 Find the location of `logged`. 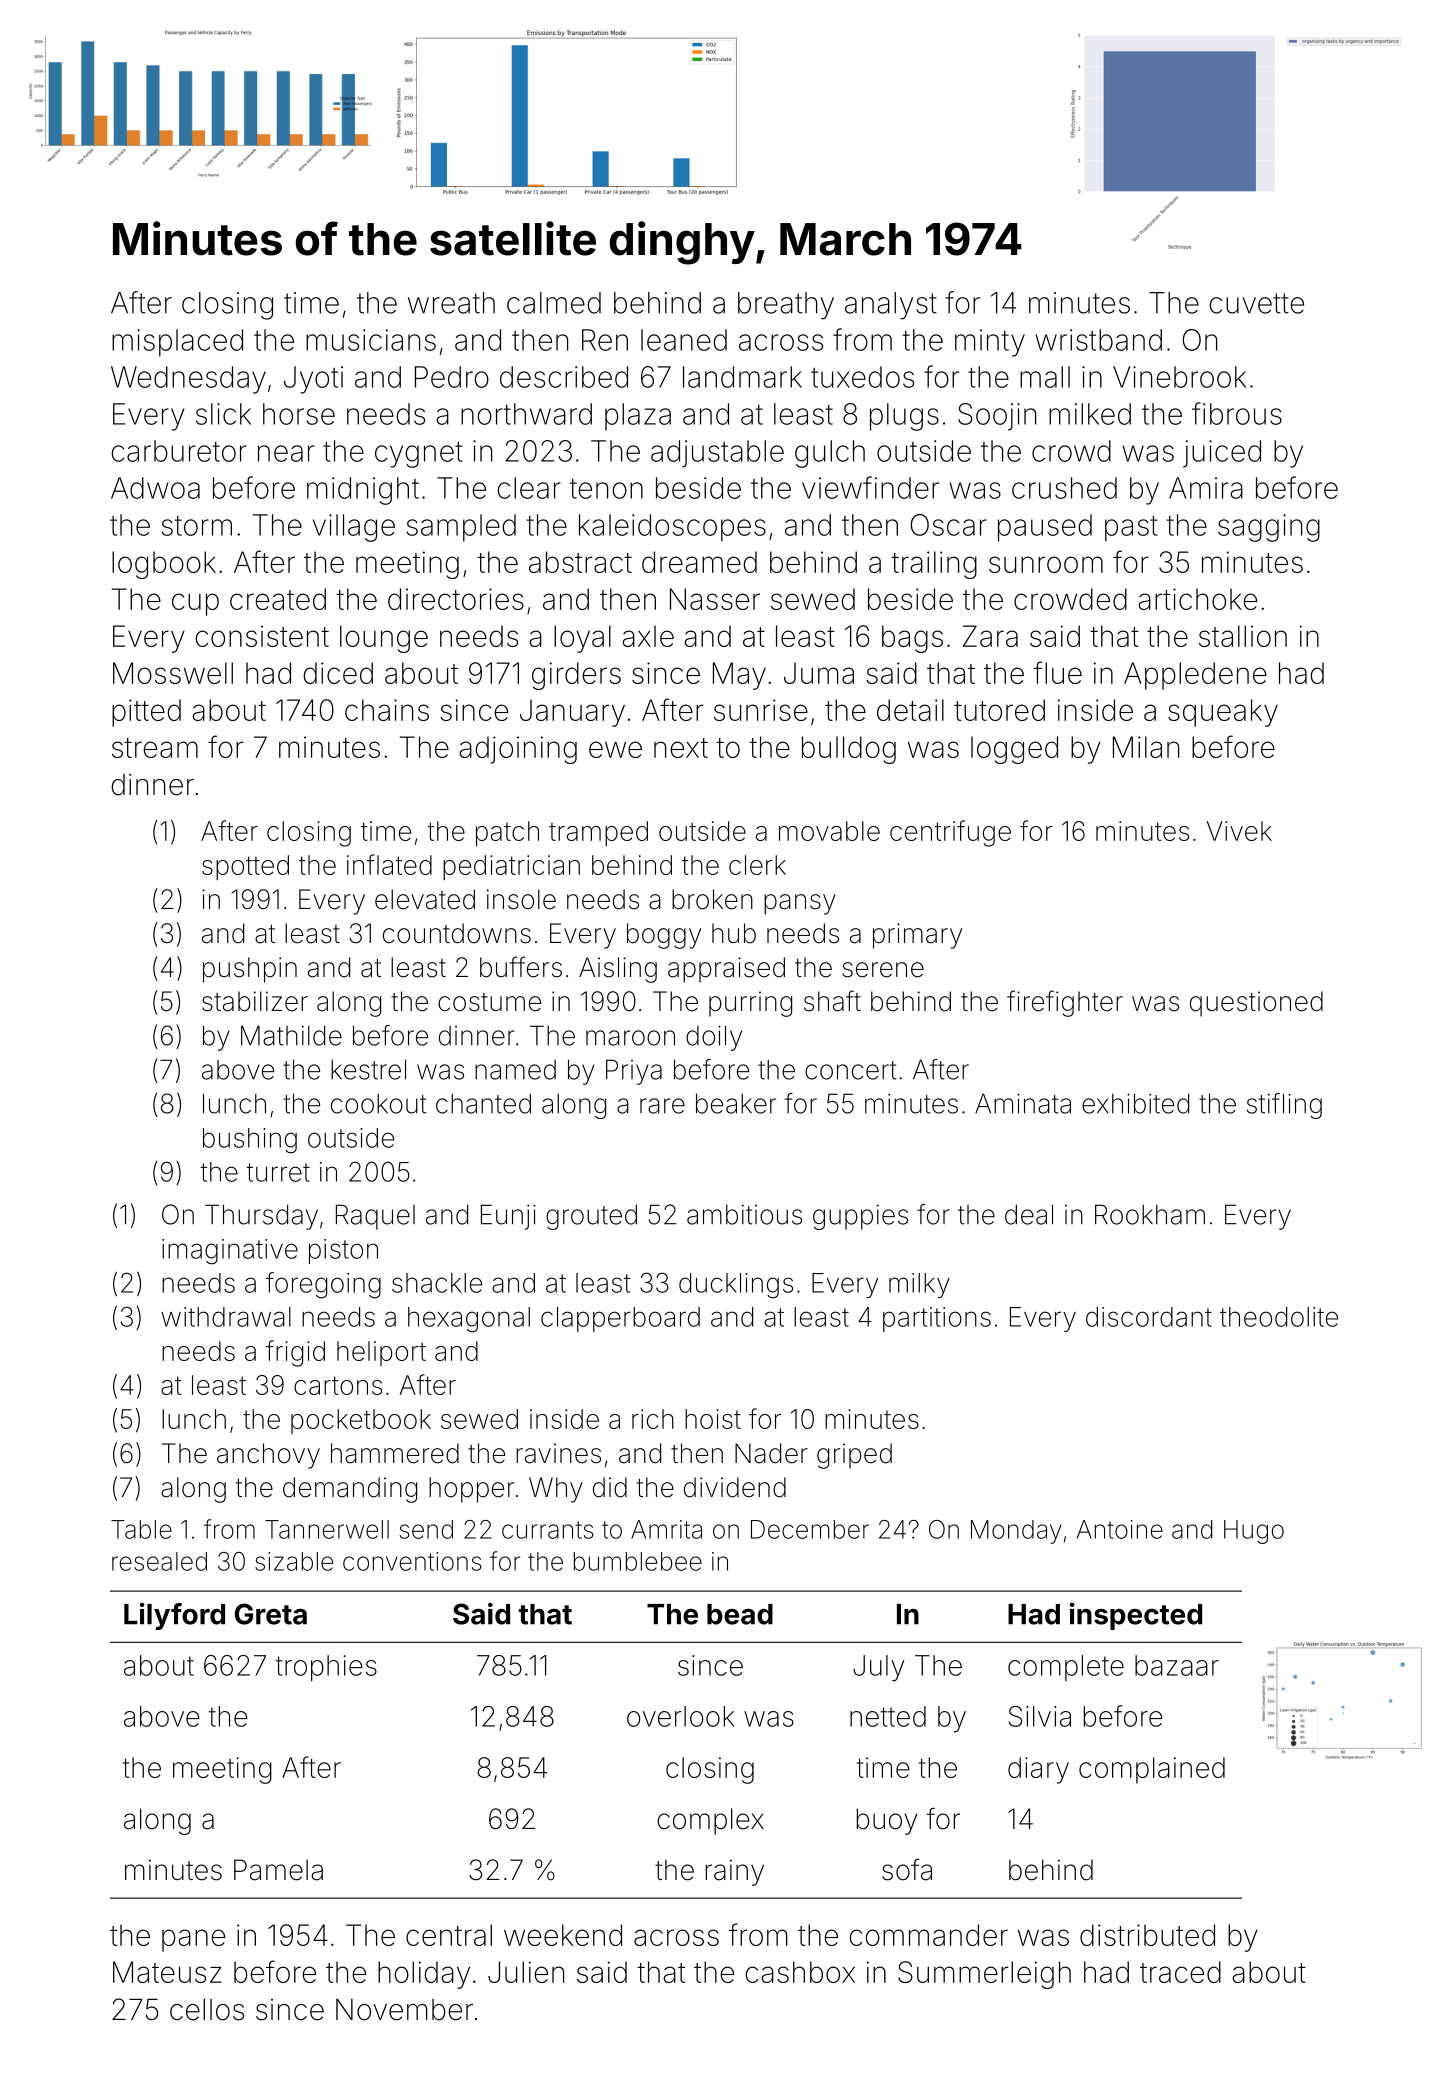

logged is located at coordinates (1014, 750).
